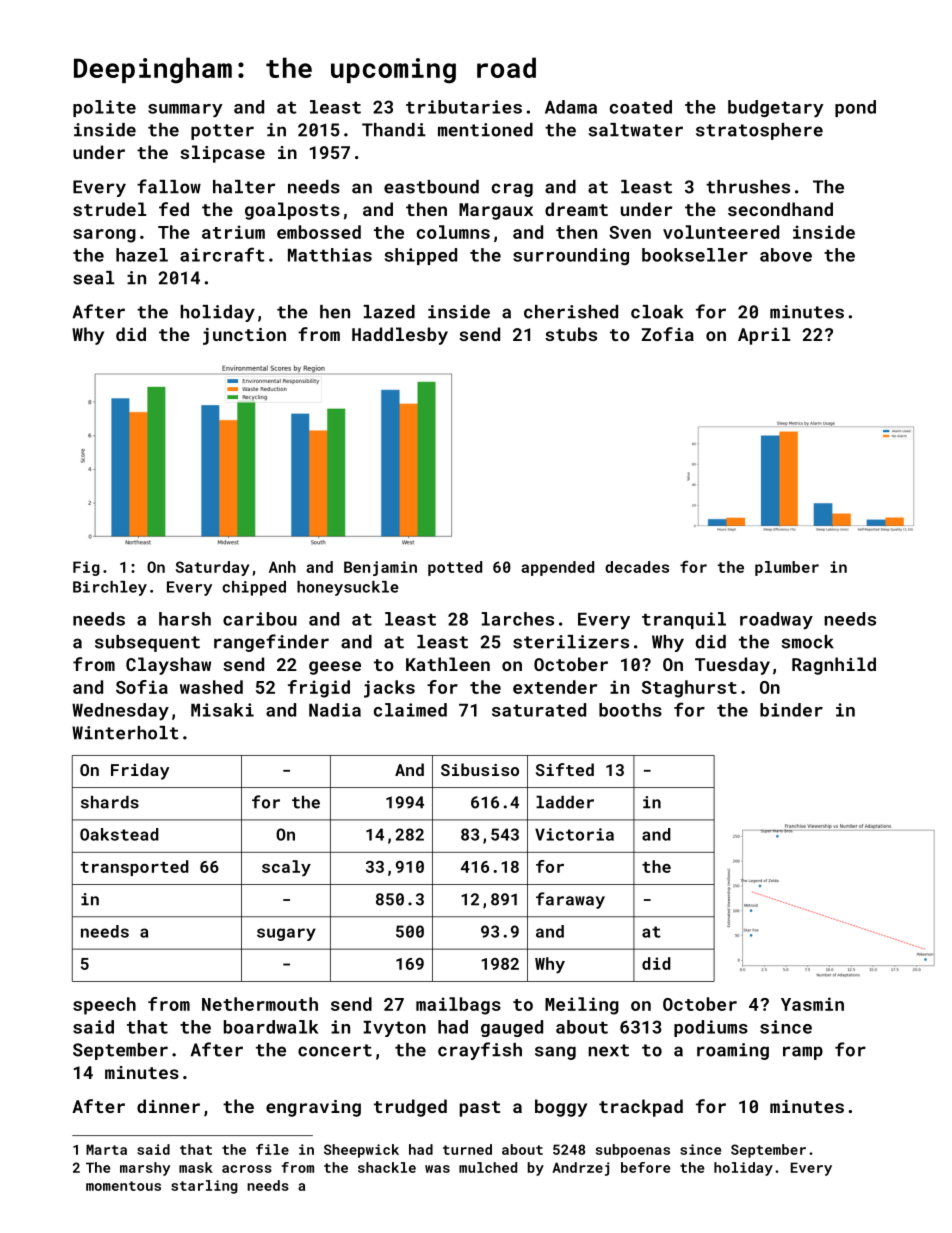 The image size is (952, 1233). I want to click on crag, so click(512, 190).
